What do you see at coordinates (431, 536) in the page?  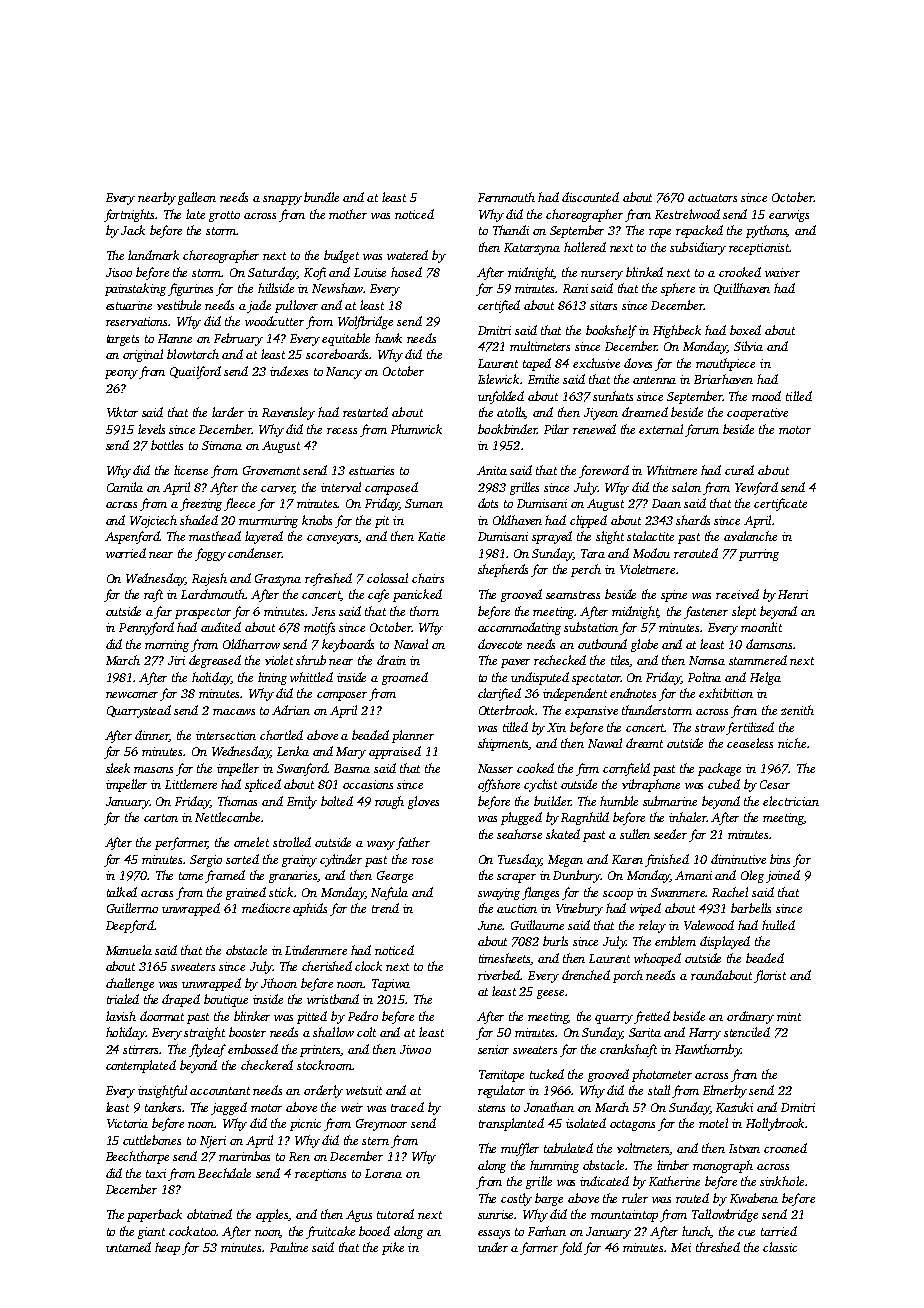 I see `Katie` at bounding box center [431, 536].
